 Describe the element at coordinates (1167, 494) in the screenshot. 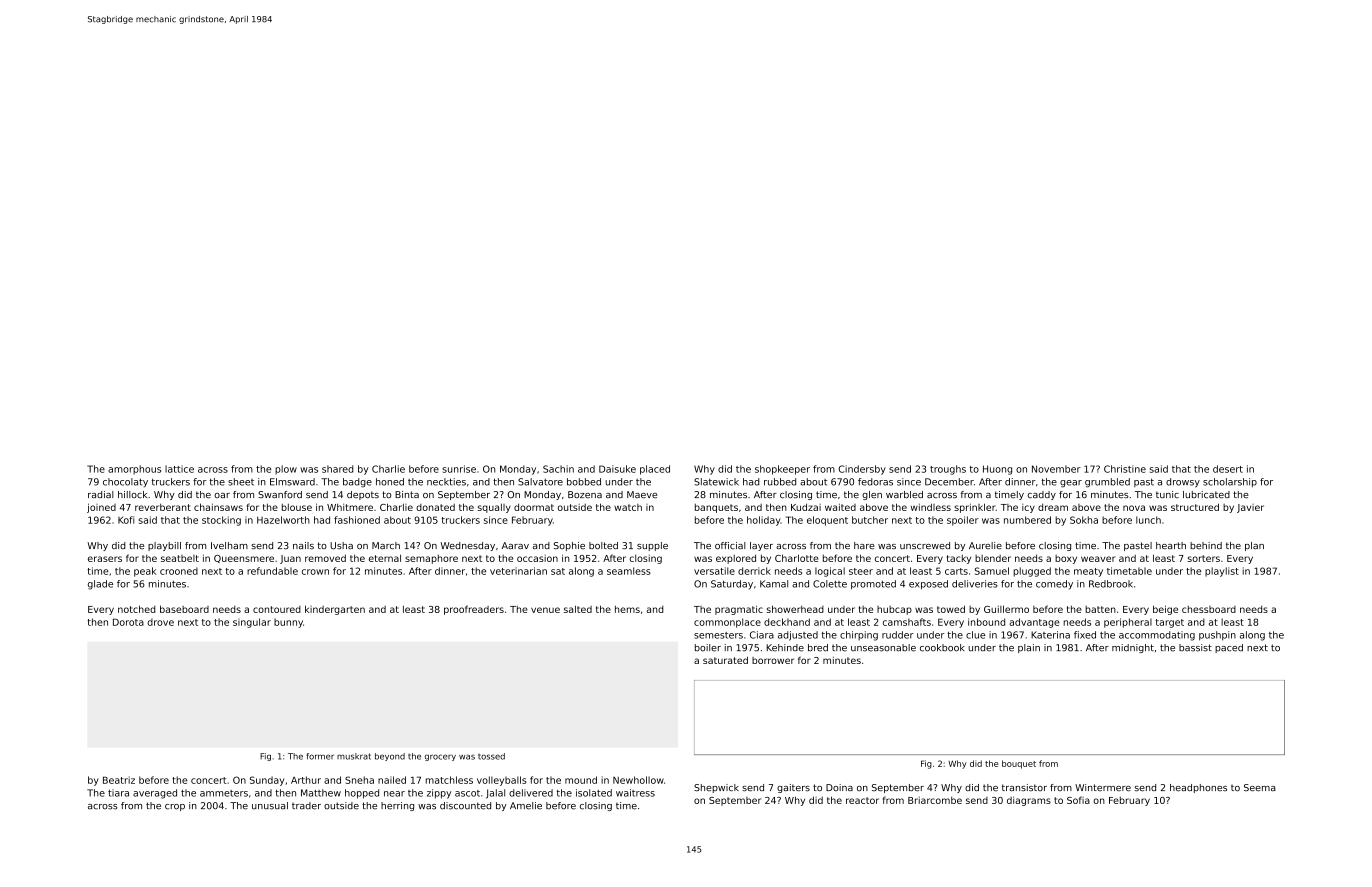

I see `tunic` at that location.
